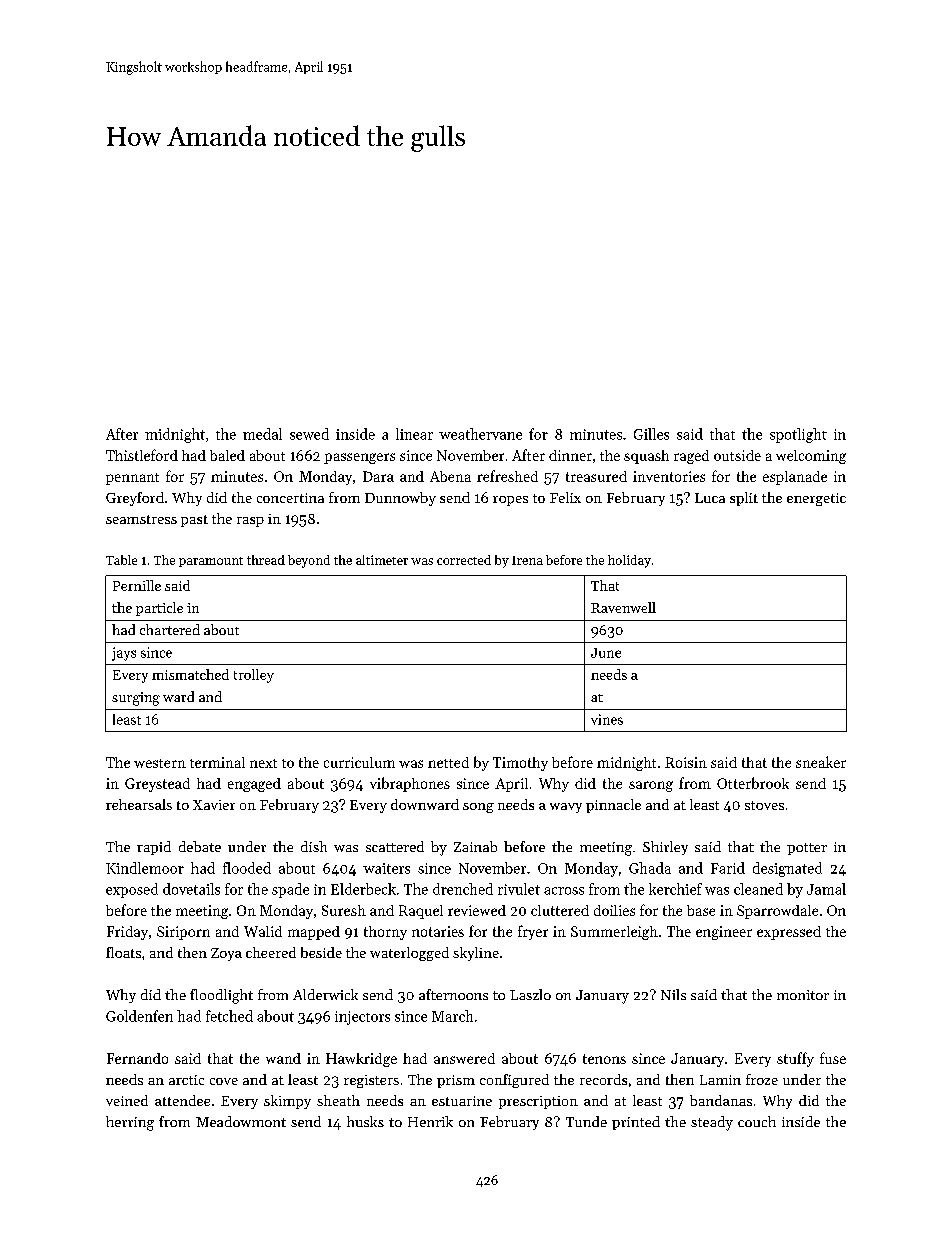  Describe the element at coordinates (247, 868) in the screenshot. I see `flooded` at that location.
